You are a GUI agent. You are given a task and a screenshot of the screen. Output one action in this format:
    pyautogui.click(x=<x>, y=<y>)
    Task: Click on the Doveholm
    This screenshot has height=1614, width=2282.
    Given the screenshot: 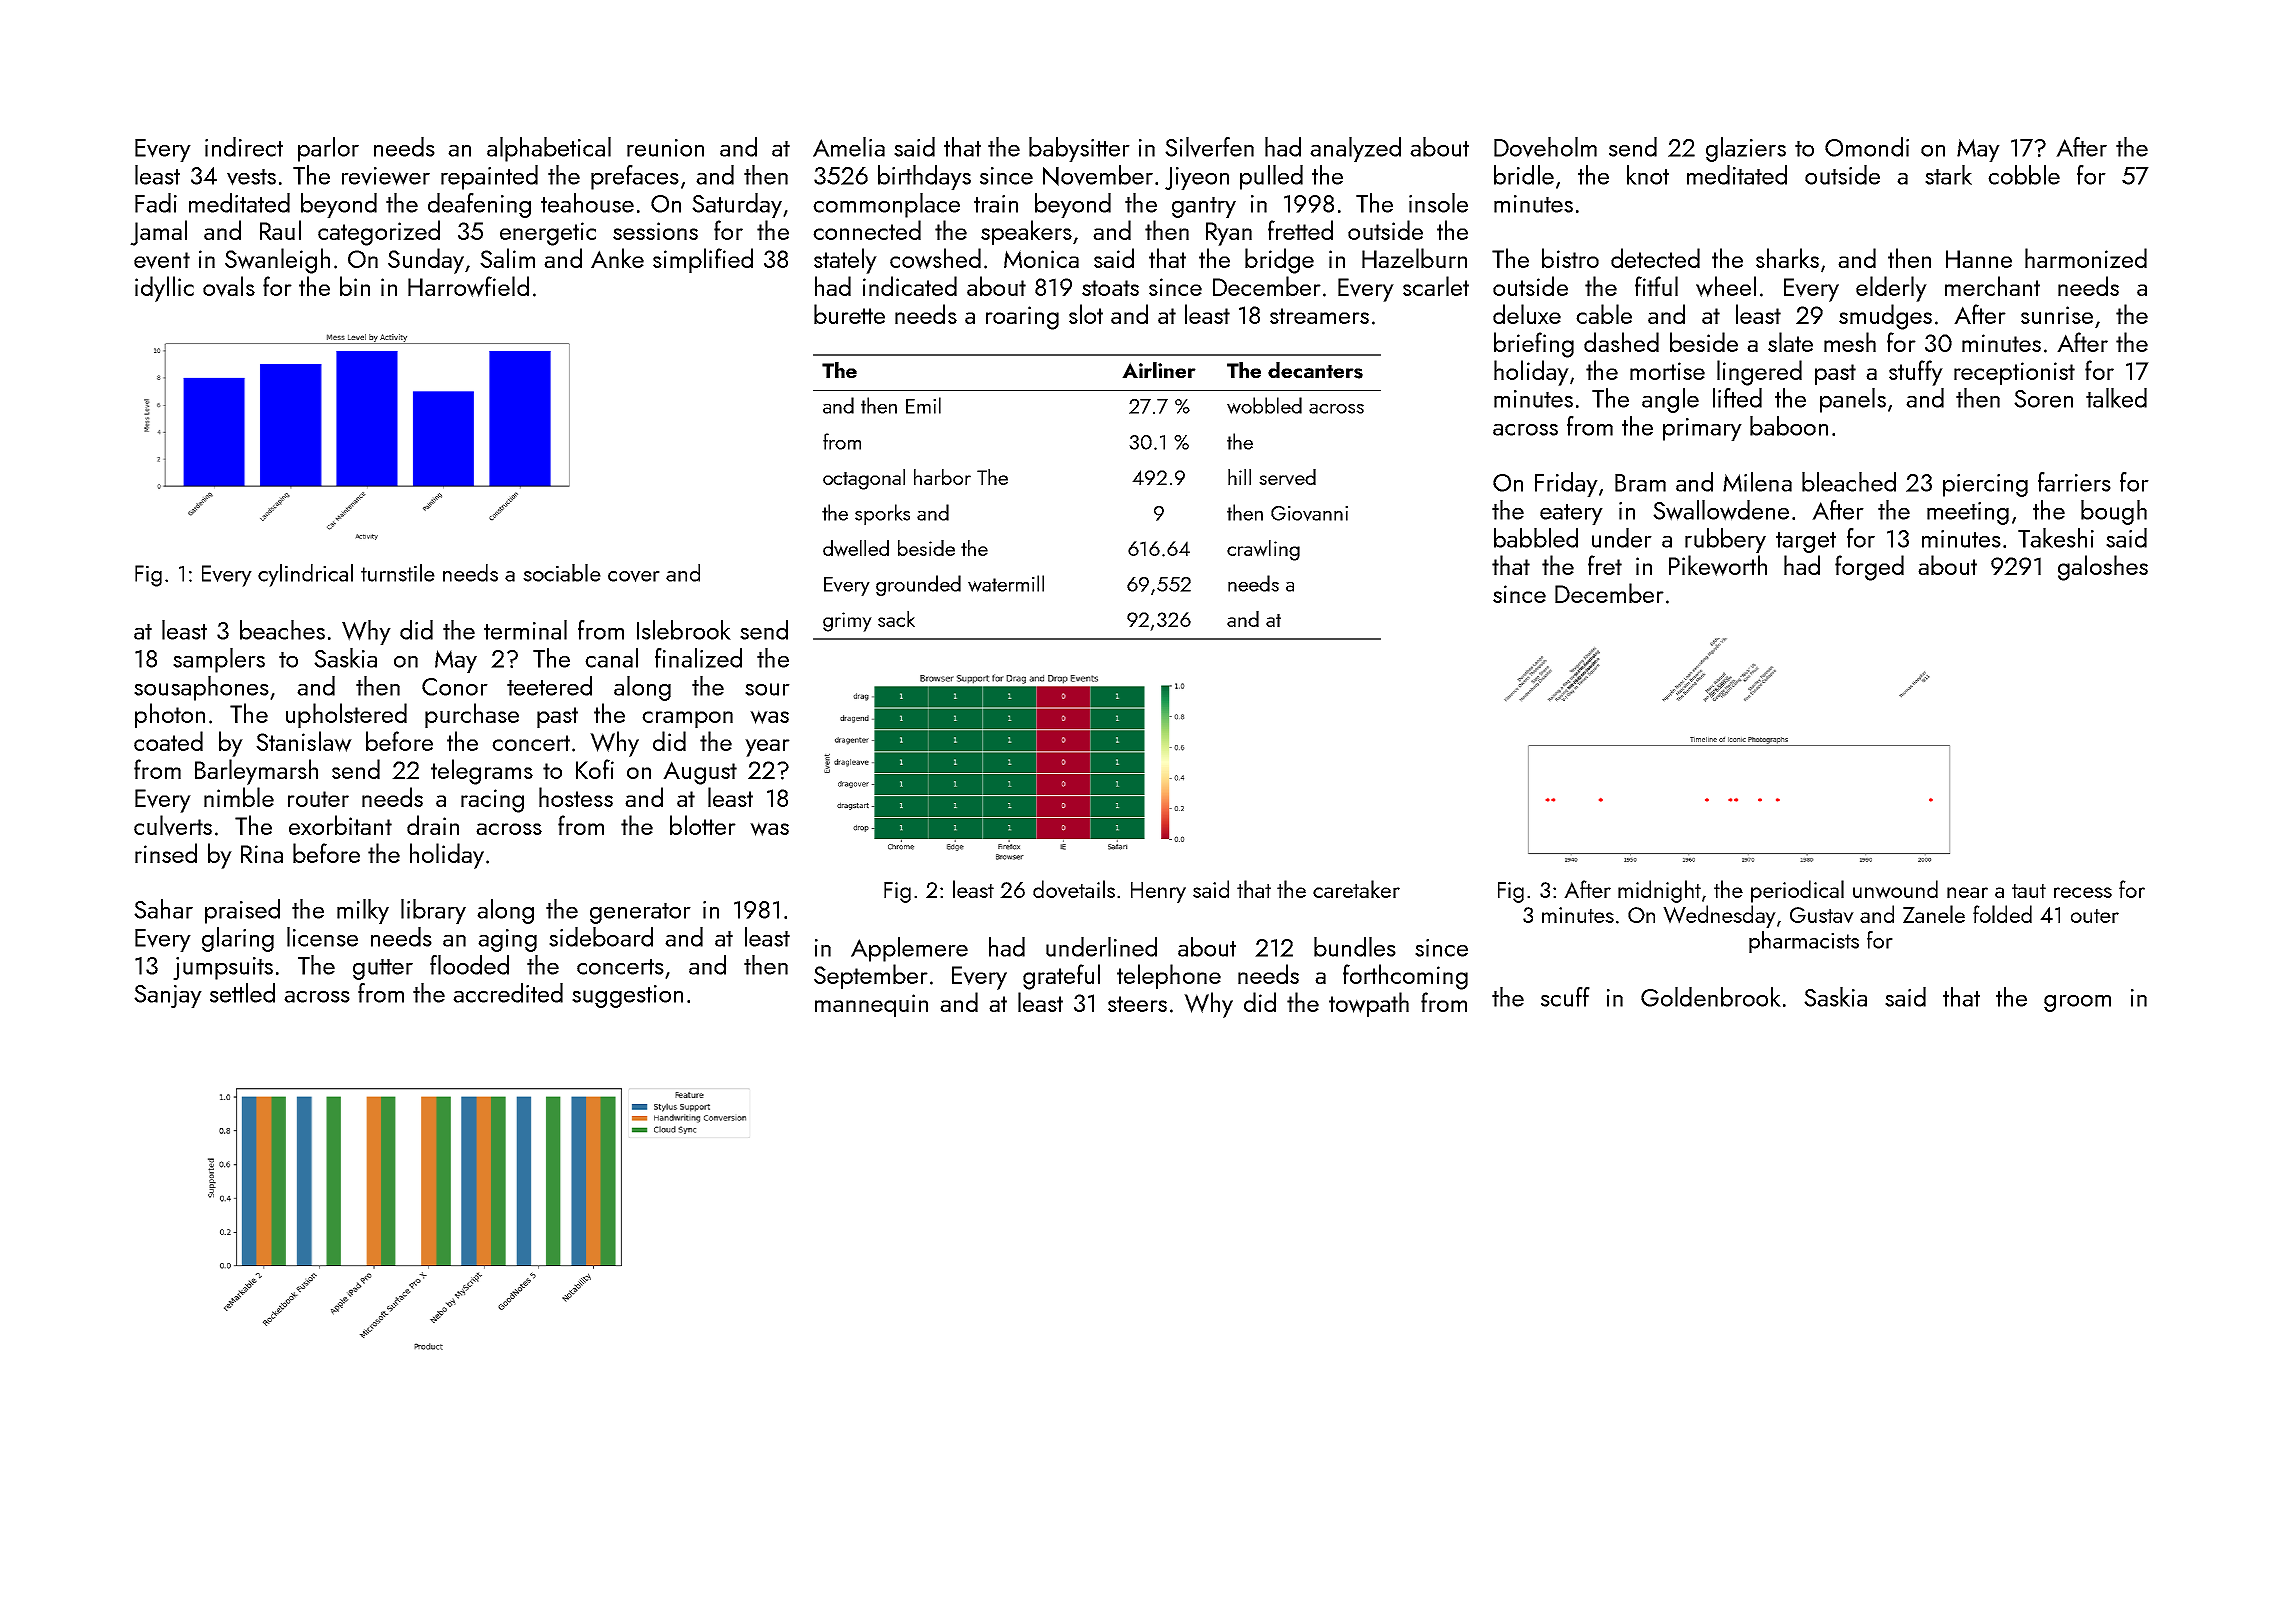 What is the action you would take?
    pyautogui.click(x=1545, y=147)
